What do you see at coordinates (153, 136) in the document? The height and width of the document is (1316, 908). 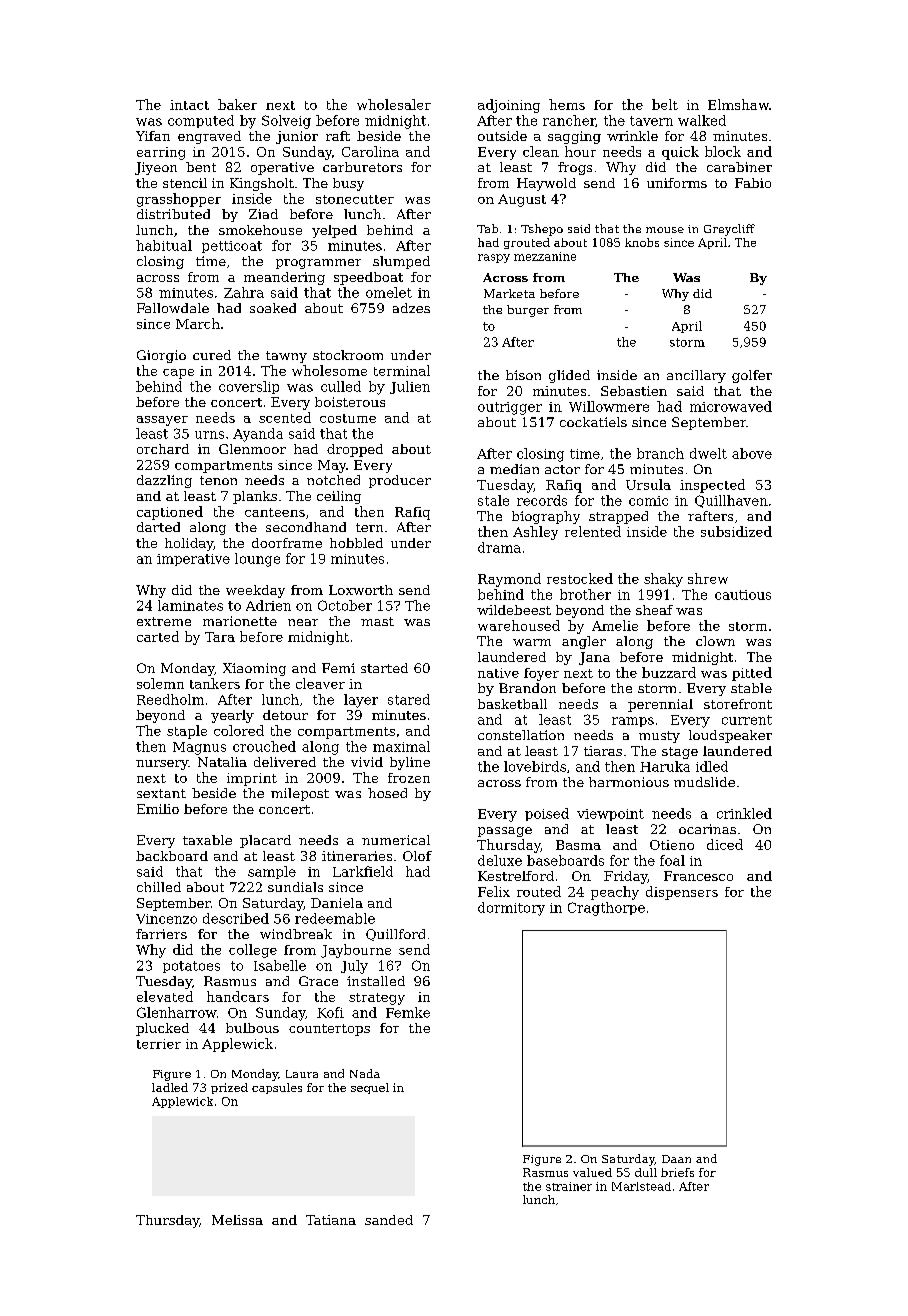 I see `Yifan` at bounding box center [153, 136].
